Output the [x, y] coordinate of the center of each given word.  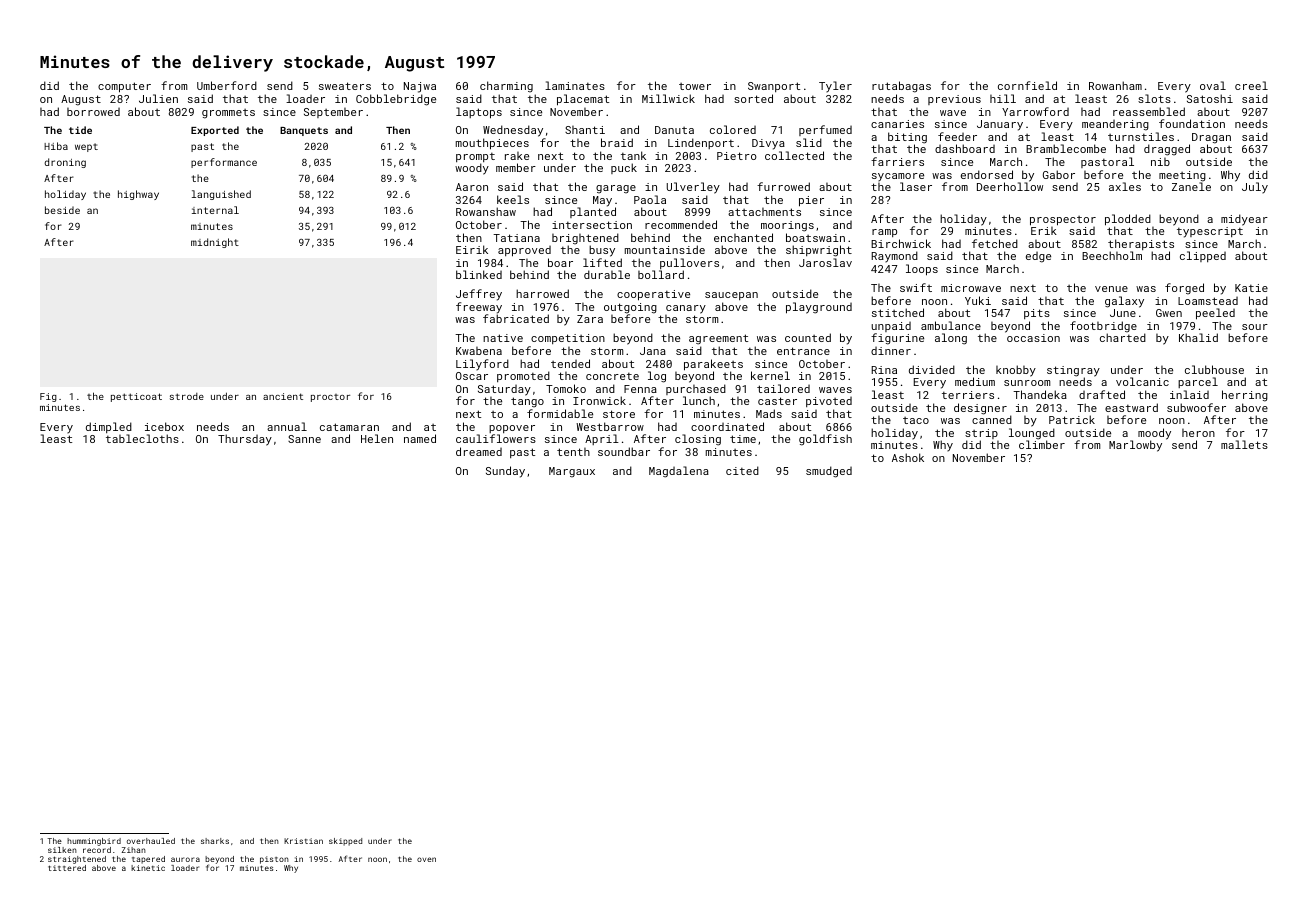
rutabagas [901, 87]
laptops [479, 113]
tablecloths [142, 438]
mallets [1244, 444]
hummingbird [94, 842]
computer [124, 87]
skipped [345, 842]
